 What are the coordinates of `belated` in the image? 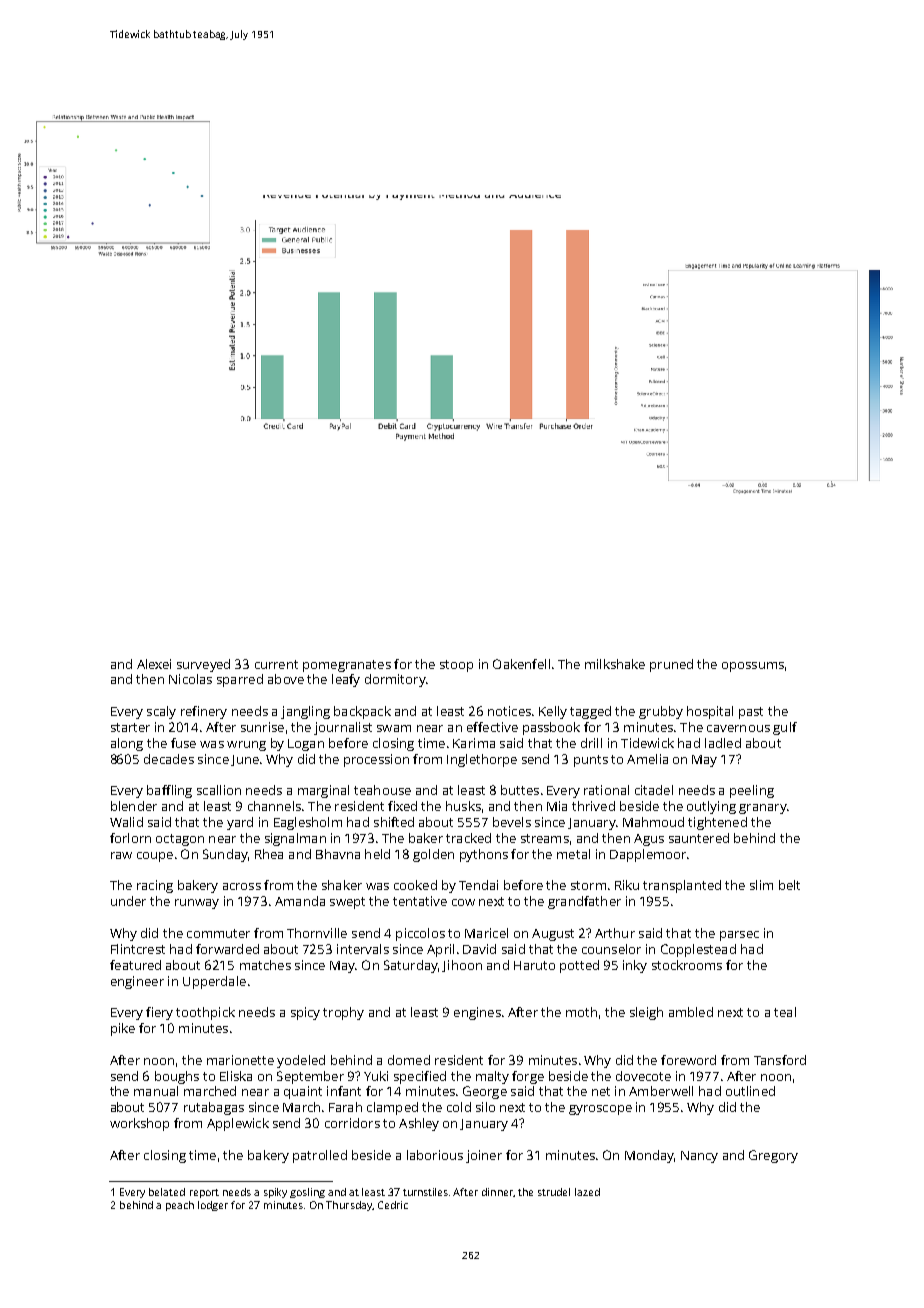 It's located at (167, 1192).
